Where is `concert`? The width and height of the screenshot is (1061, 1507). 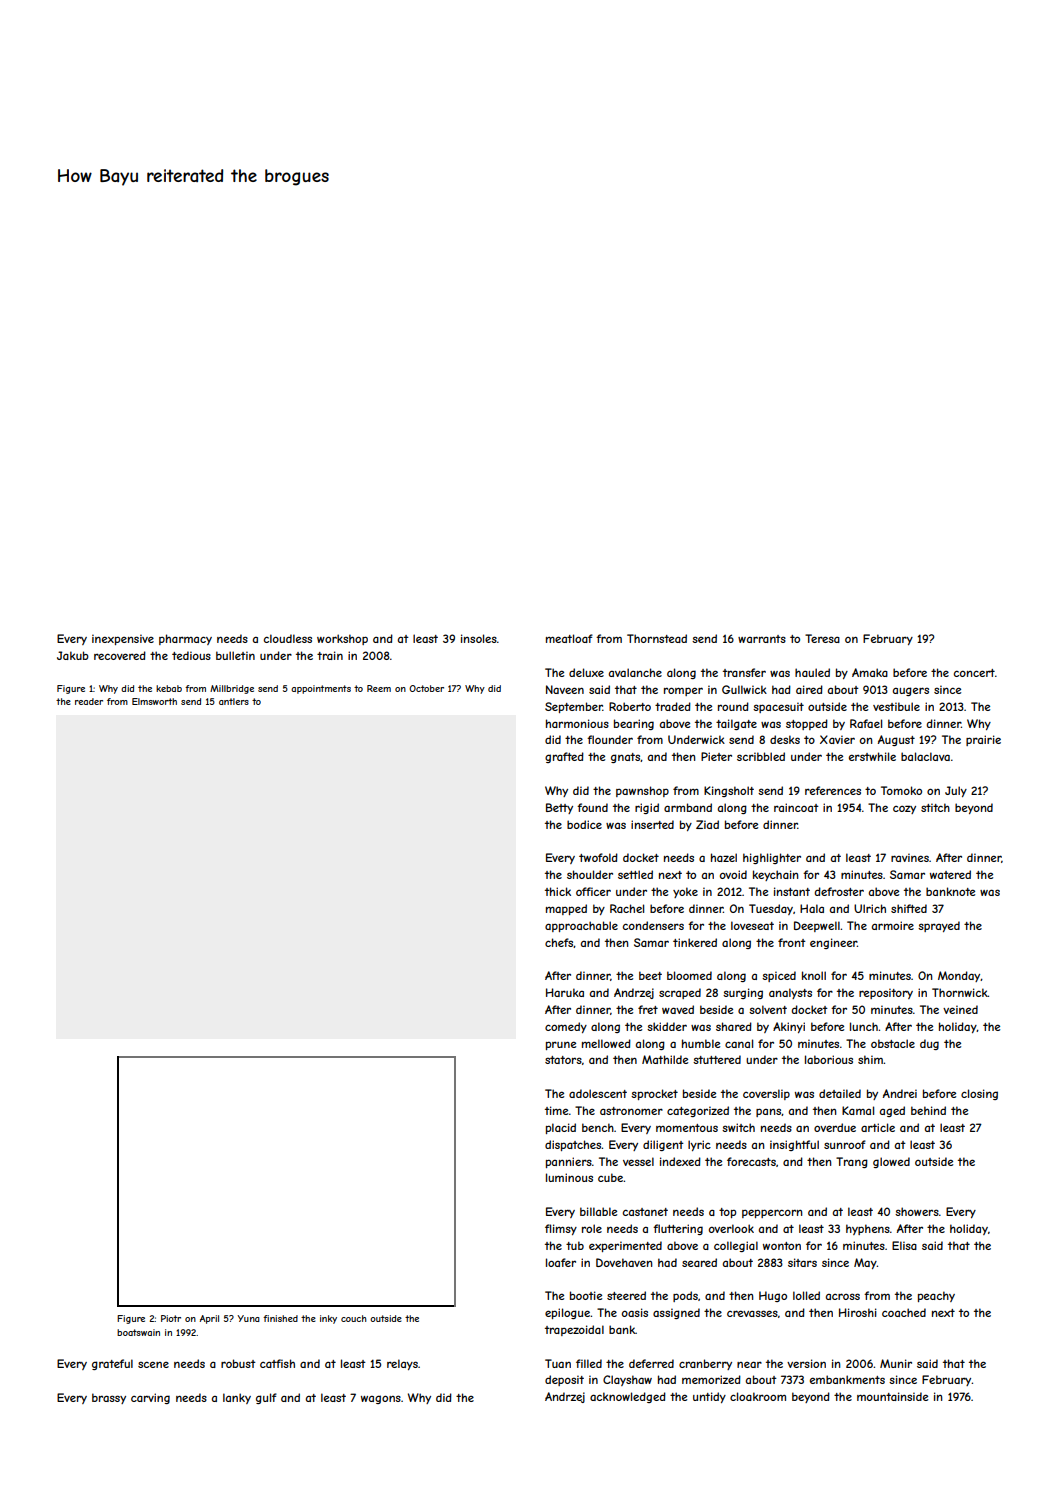 concert is located at coordinates (974, 673).
